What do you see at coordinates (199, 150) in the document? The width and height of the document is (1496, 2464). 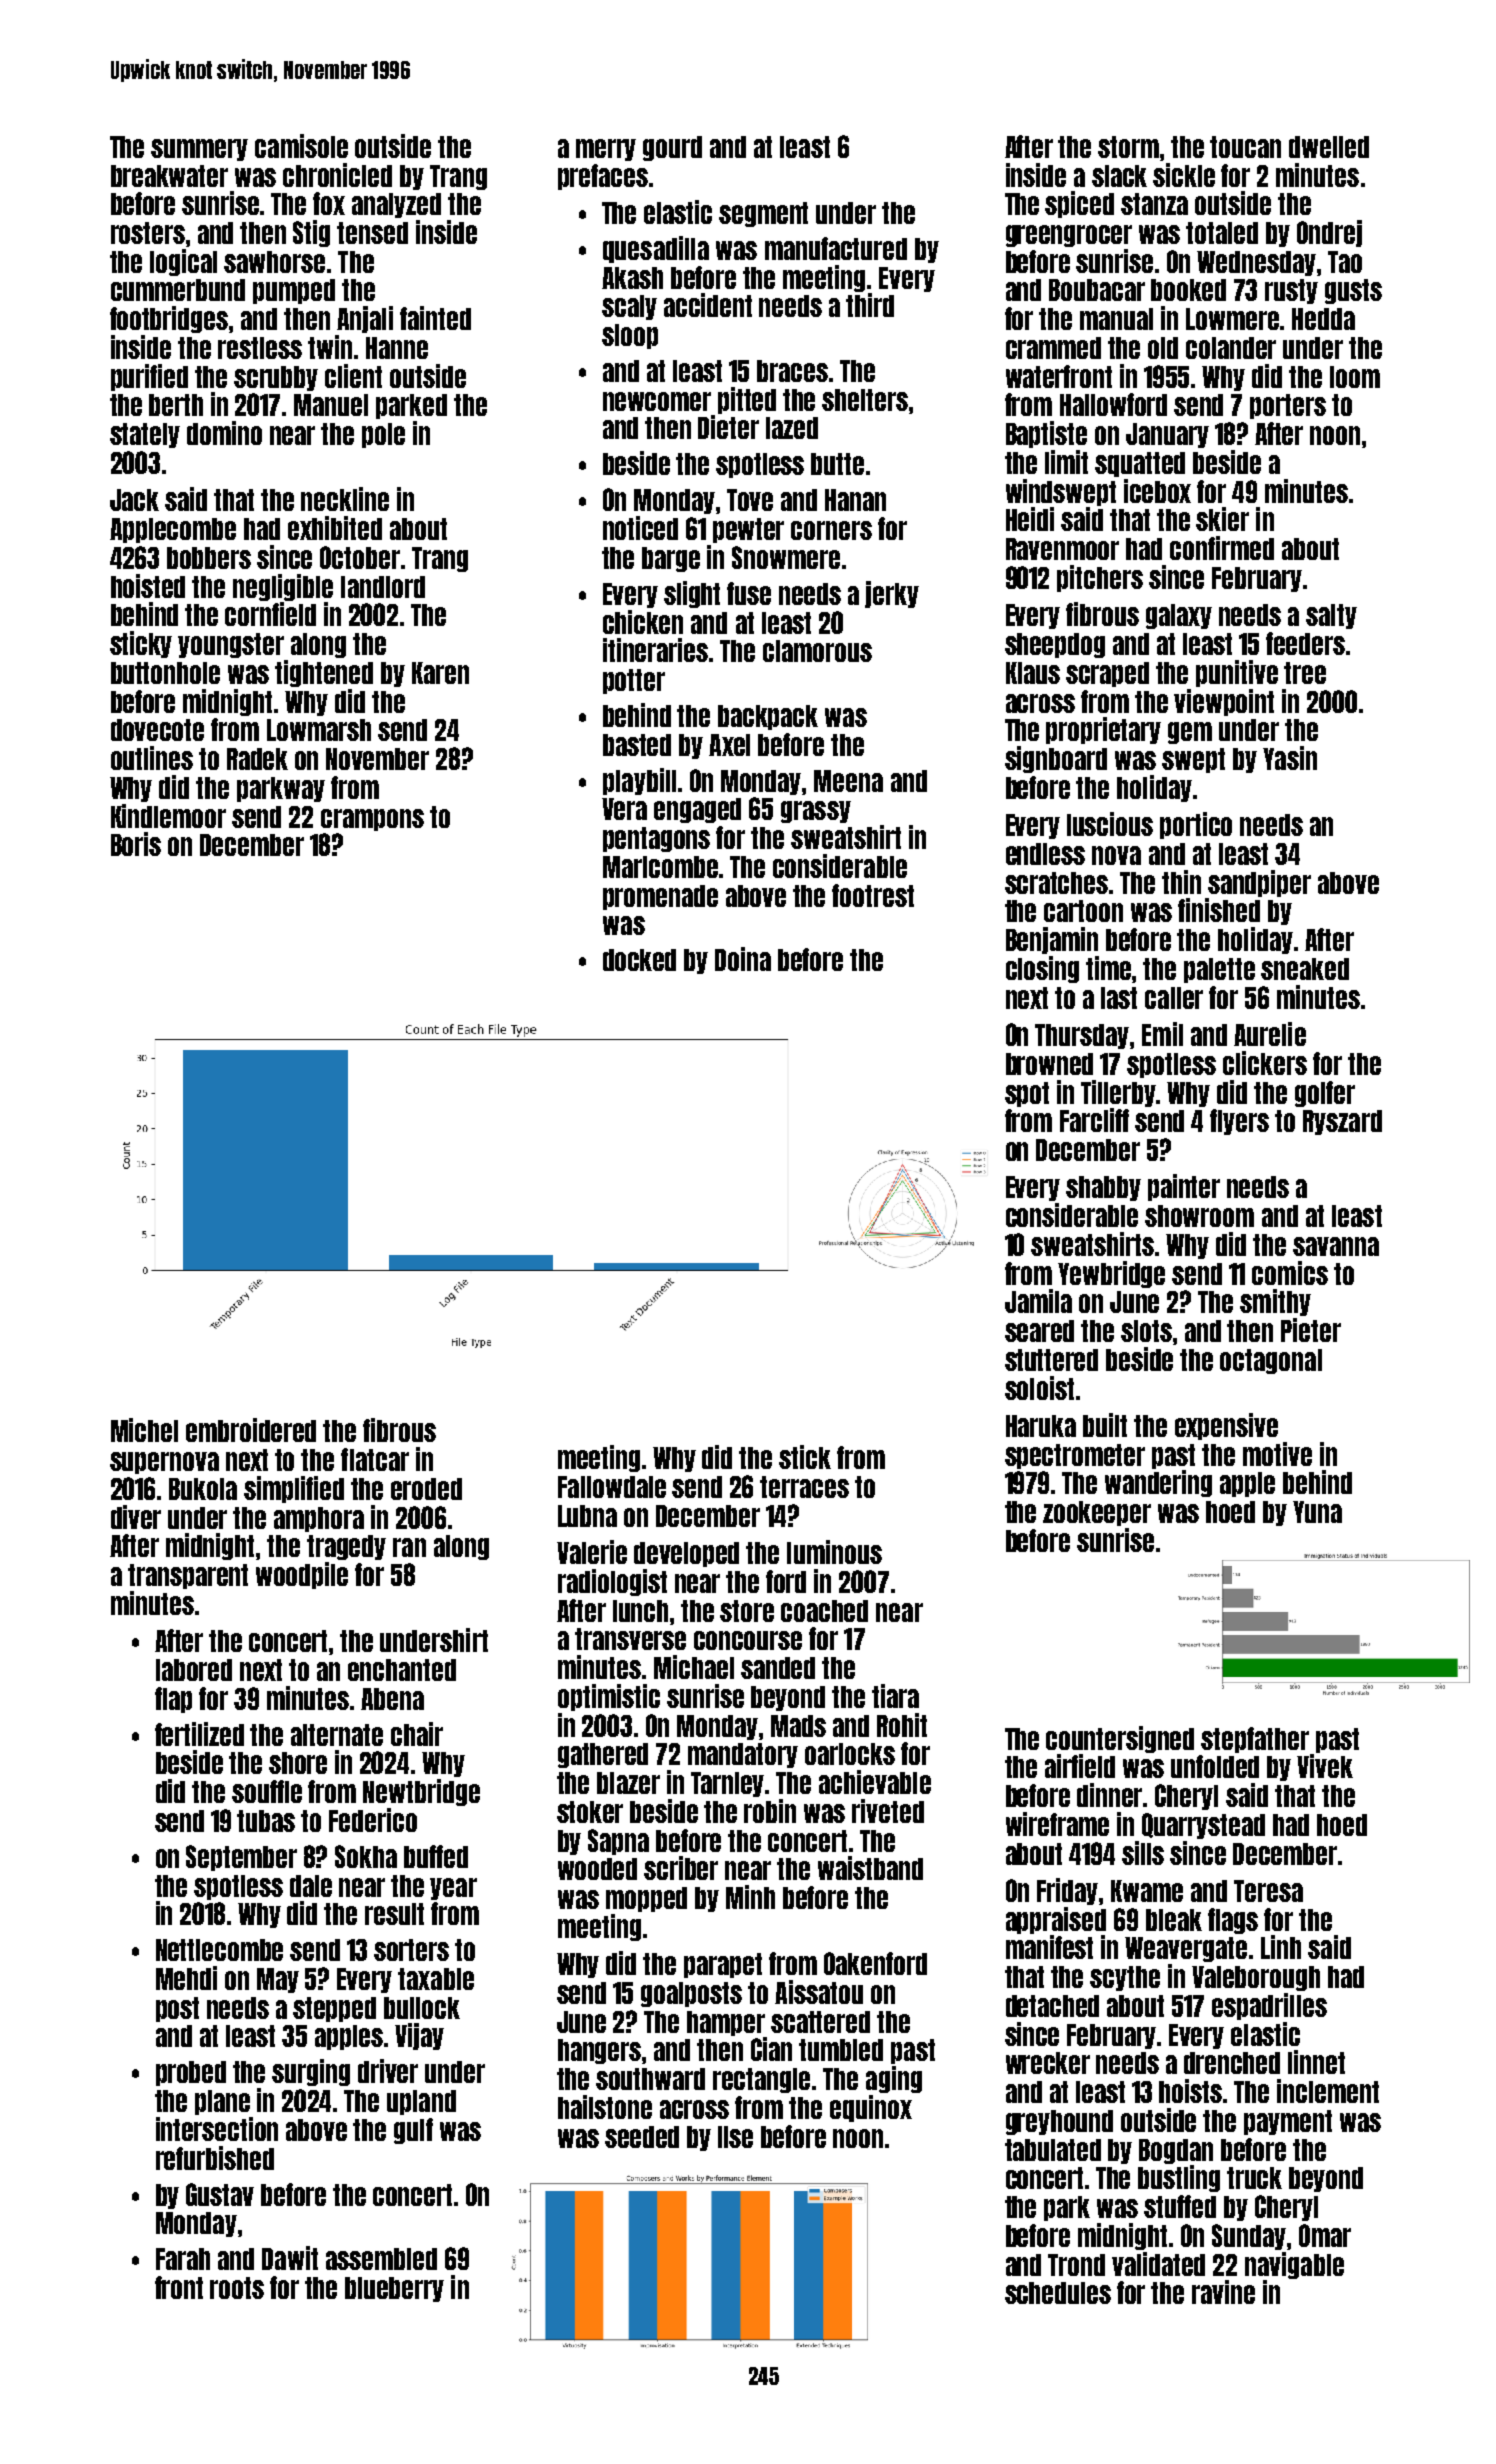 I see `summery` at bounding box center [199, 150].
